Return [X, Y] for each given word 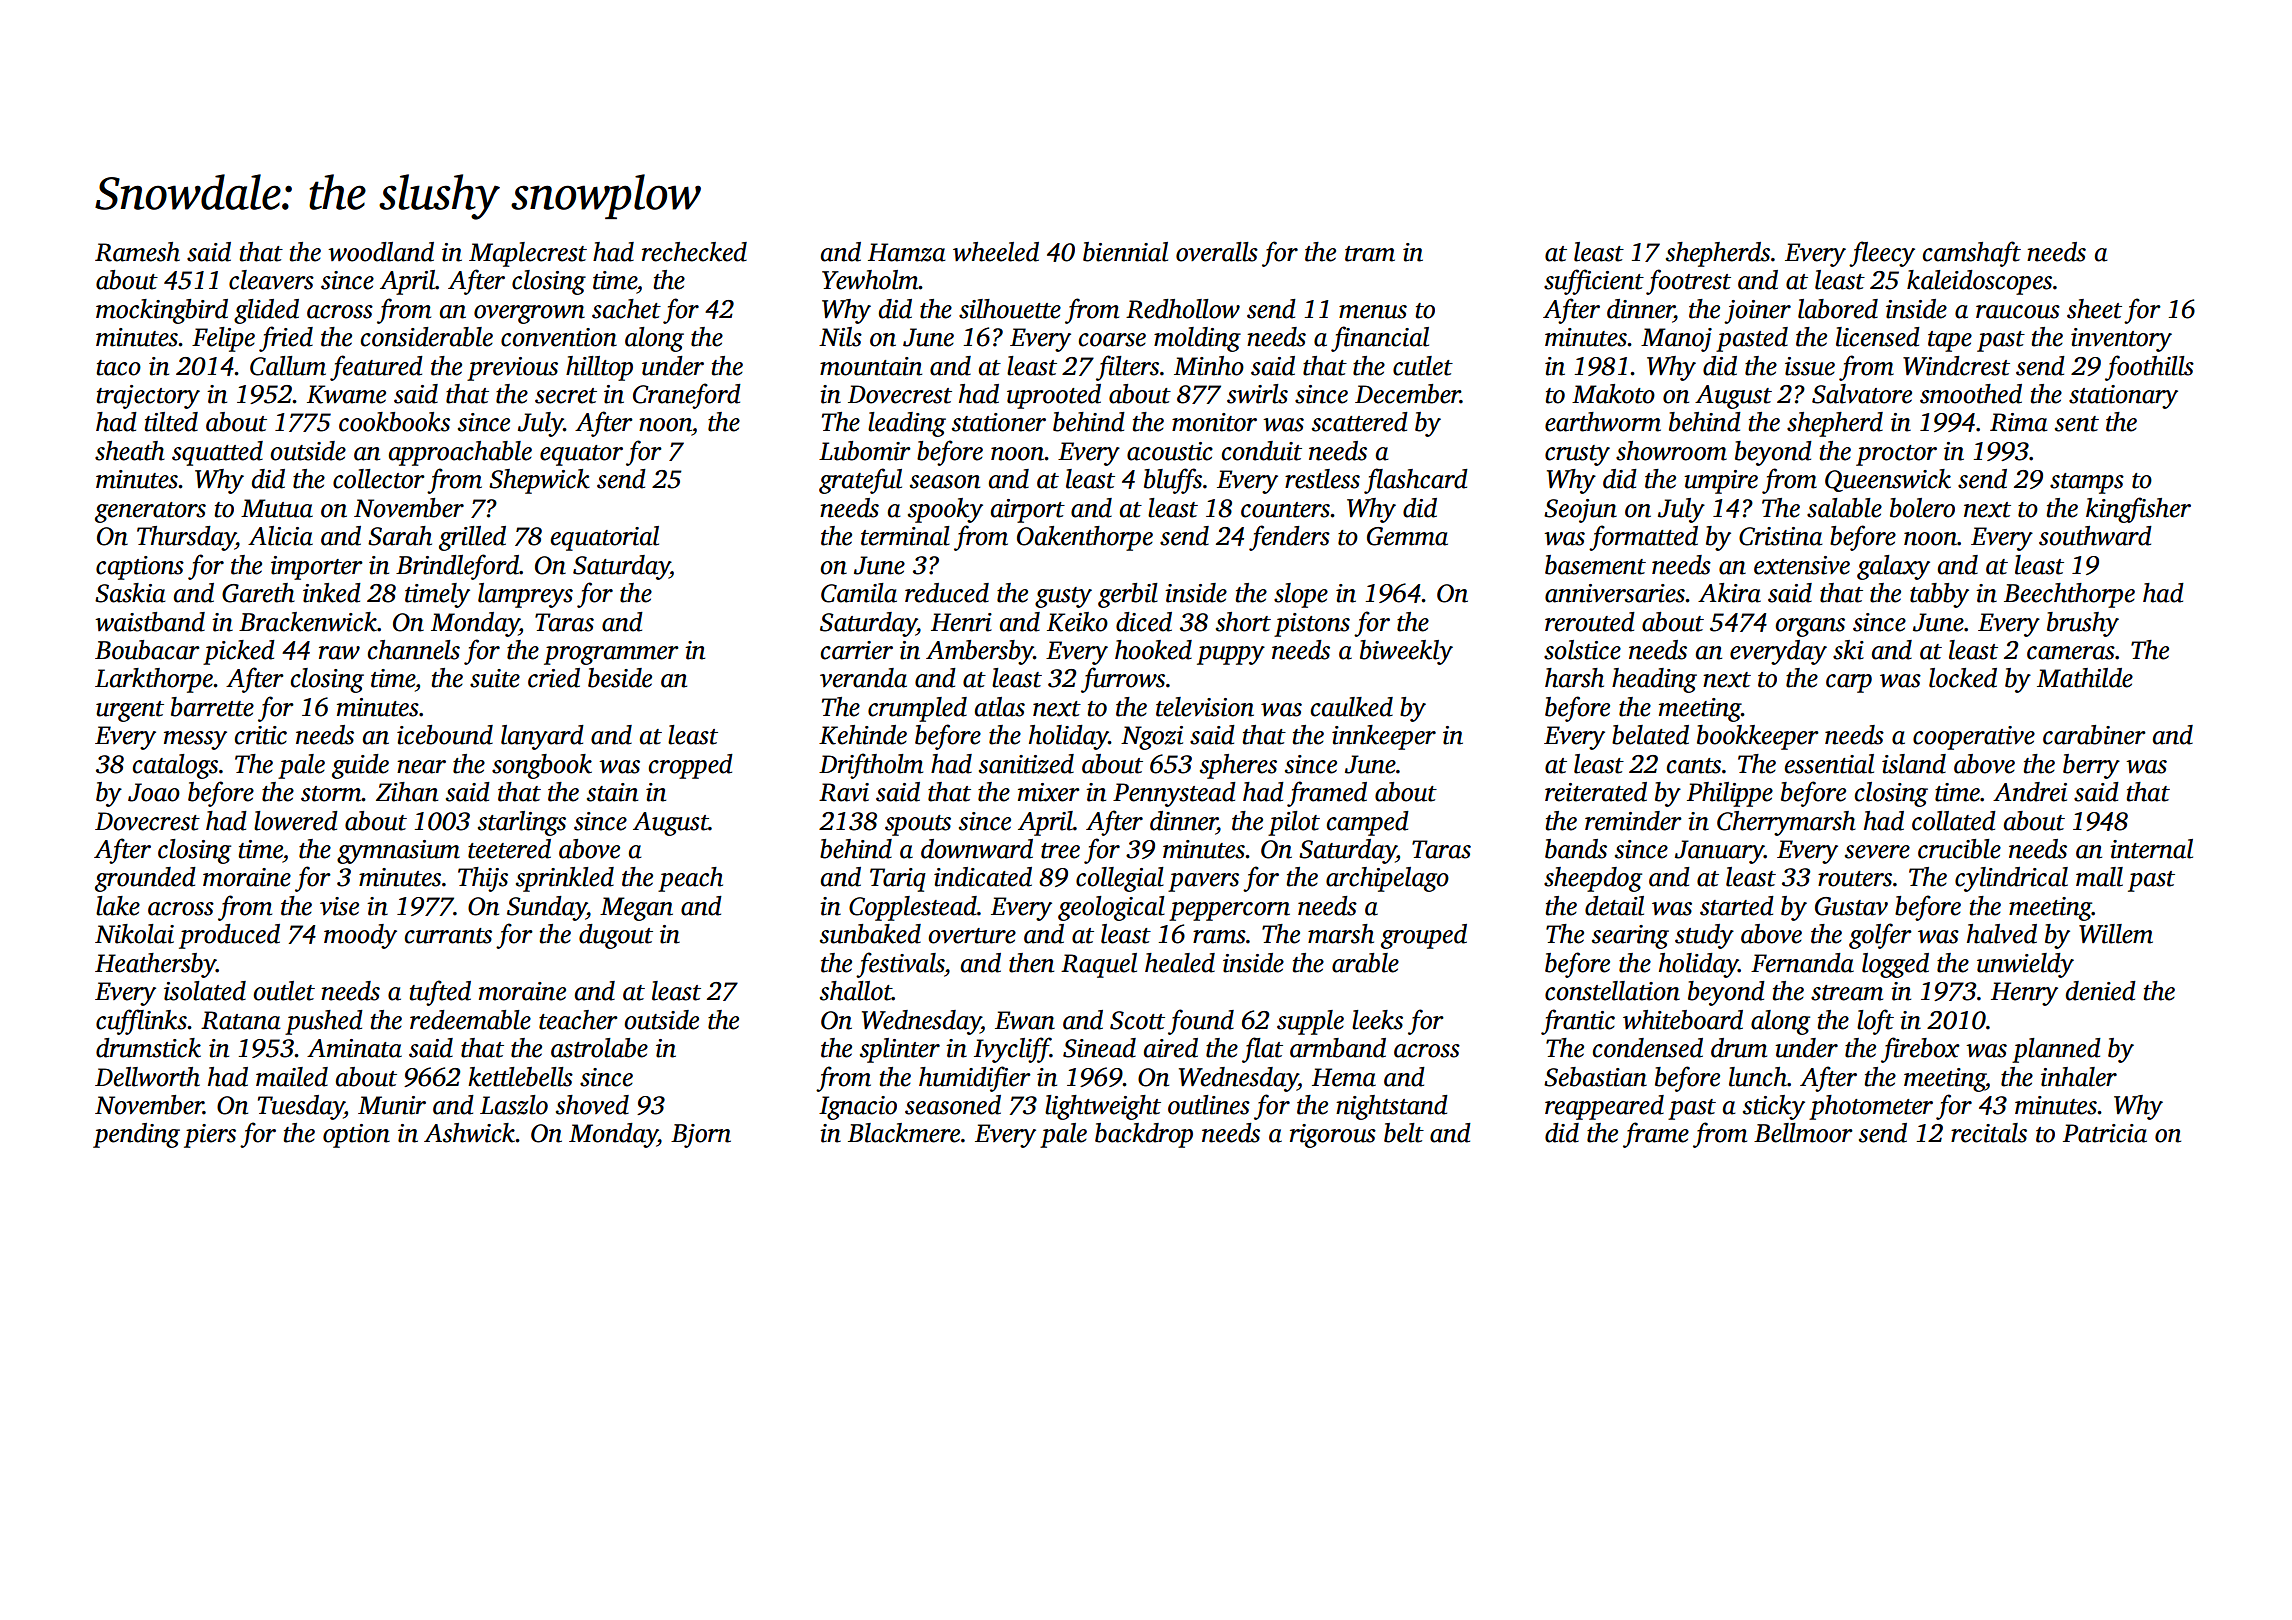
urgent [130, 711]
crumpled [917, 709]
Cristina [1781, 536]
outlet [284, 991]
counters [1285, 510]
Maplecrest [528, 254]
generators [150, 512]
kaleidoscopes [1979, 282]
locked [1963, 678]
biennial [1125, 252]
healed [1180, 963]
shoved [592, 1105]
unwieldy [2025, 965]
